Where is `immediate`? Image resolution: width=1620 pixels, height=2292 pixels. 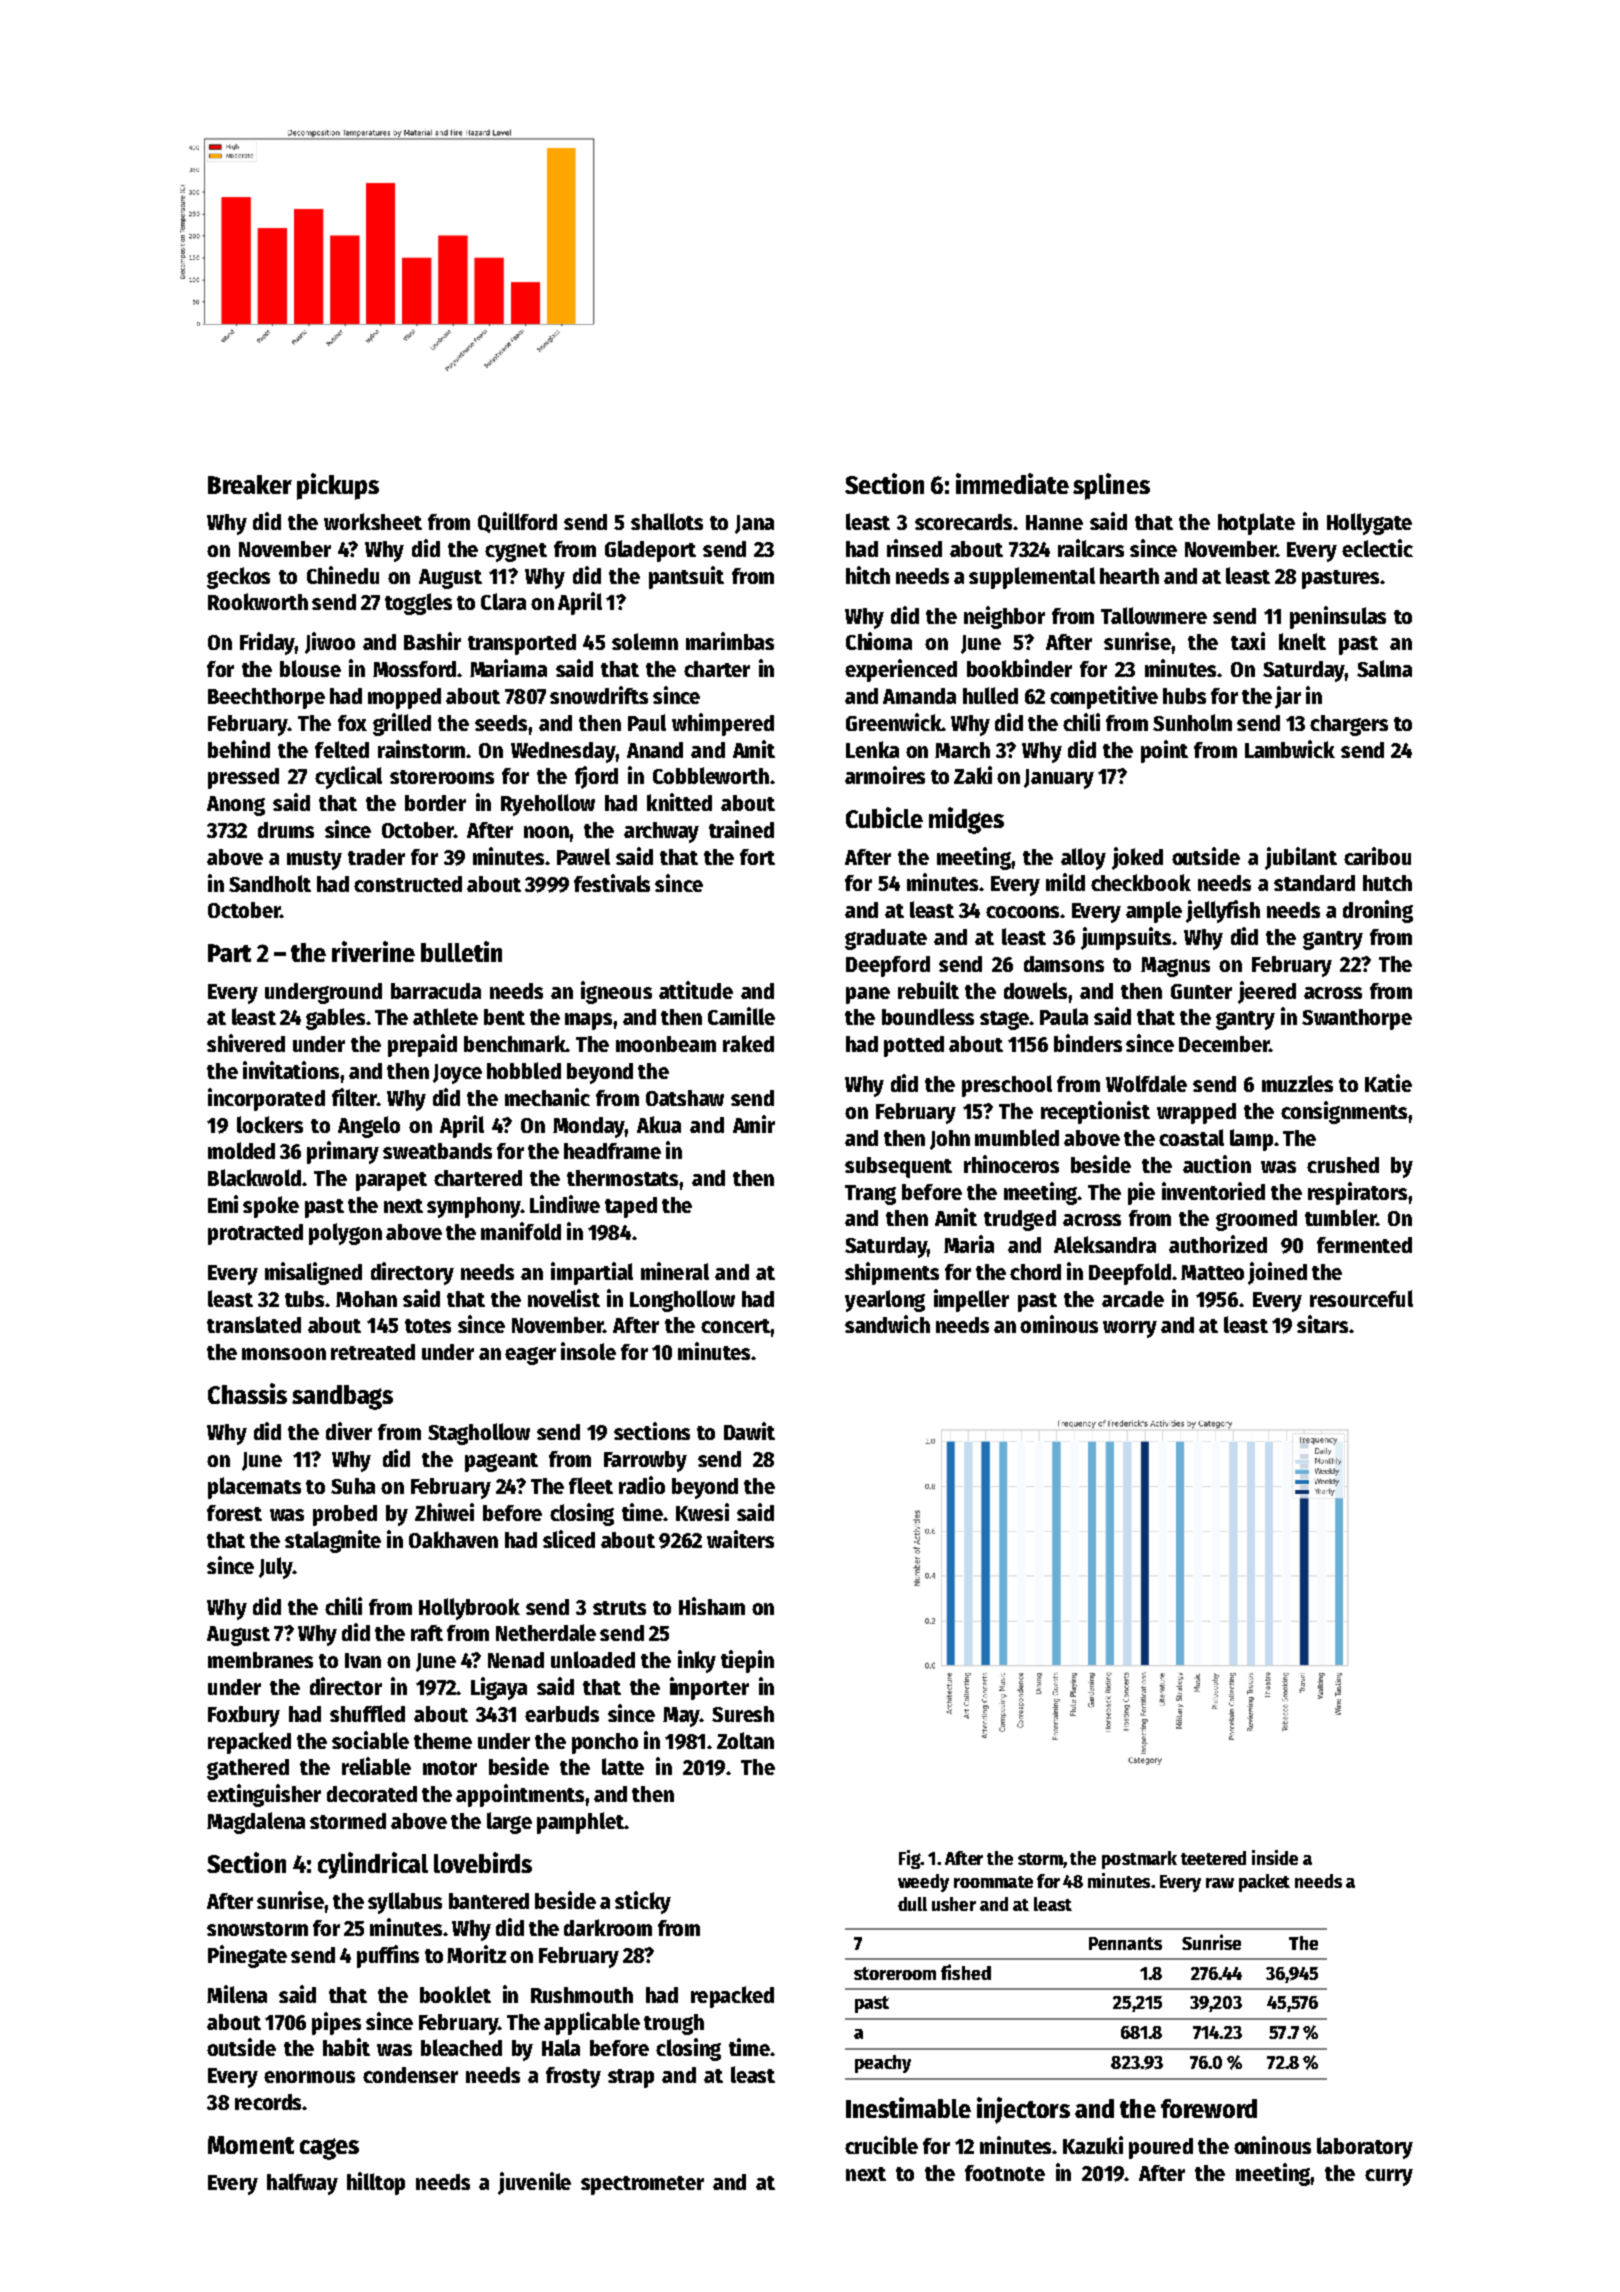 immediate is located at coordinates (1012, 483).
